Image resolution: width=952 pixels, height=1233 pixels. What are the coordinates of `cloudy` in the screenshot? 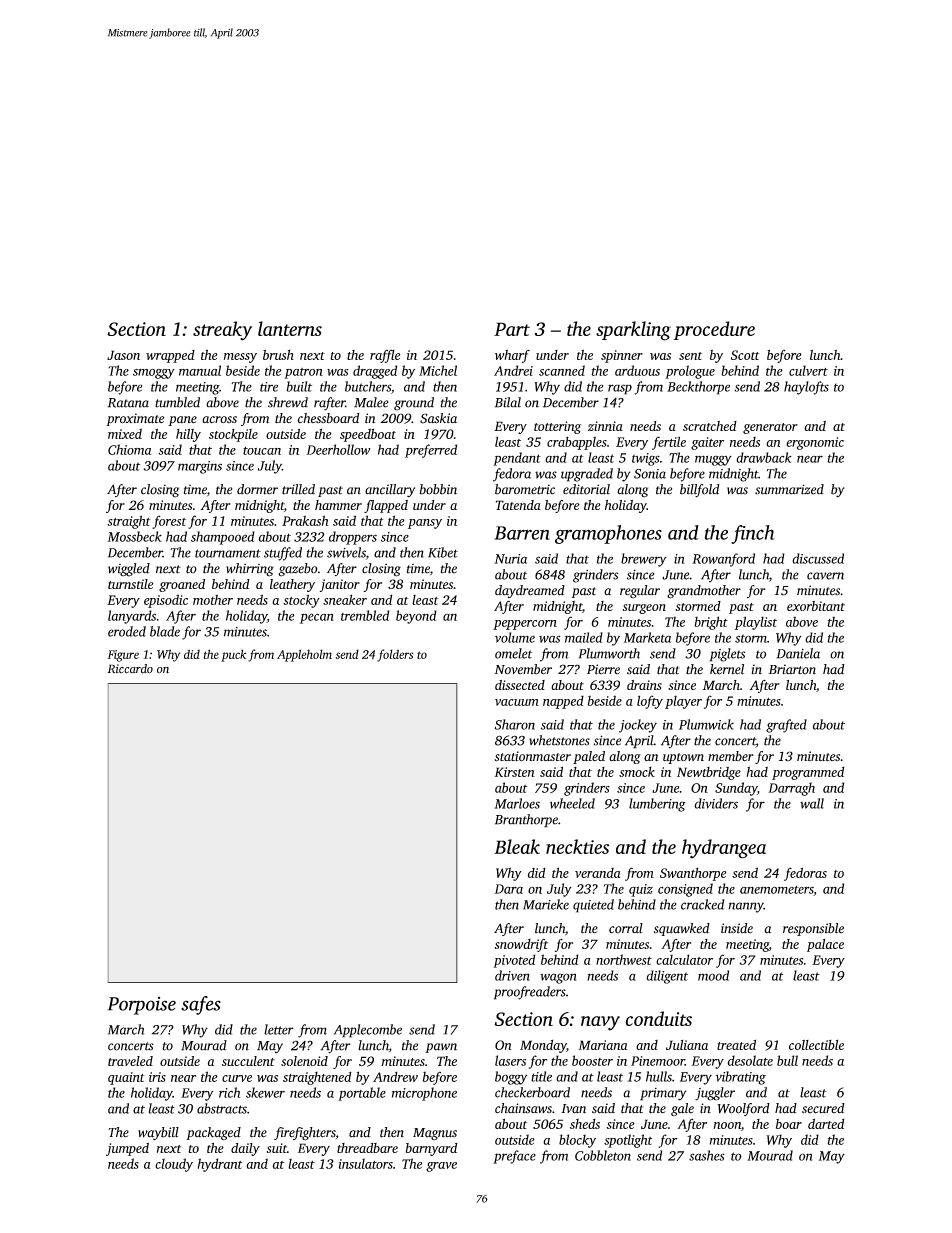 It's located at (174, 1165).
